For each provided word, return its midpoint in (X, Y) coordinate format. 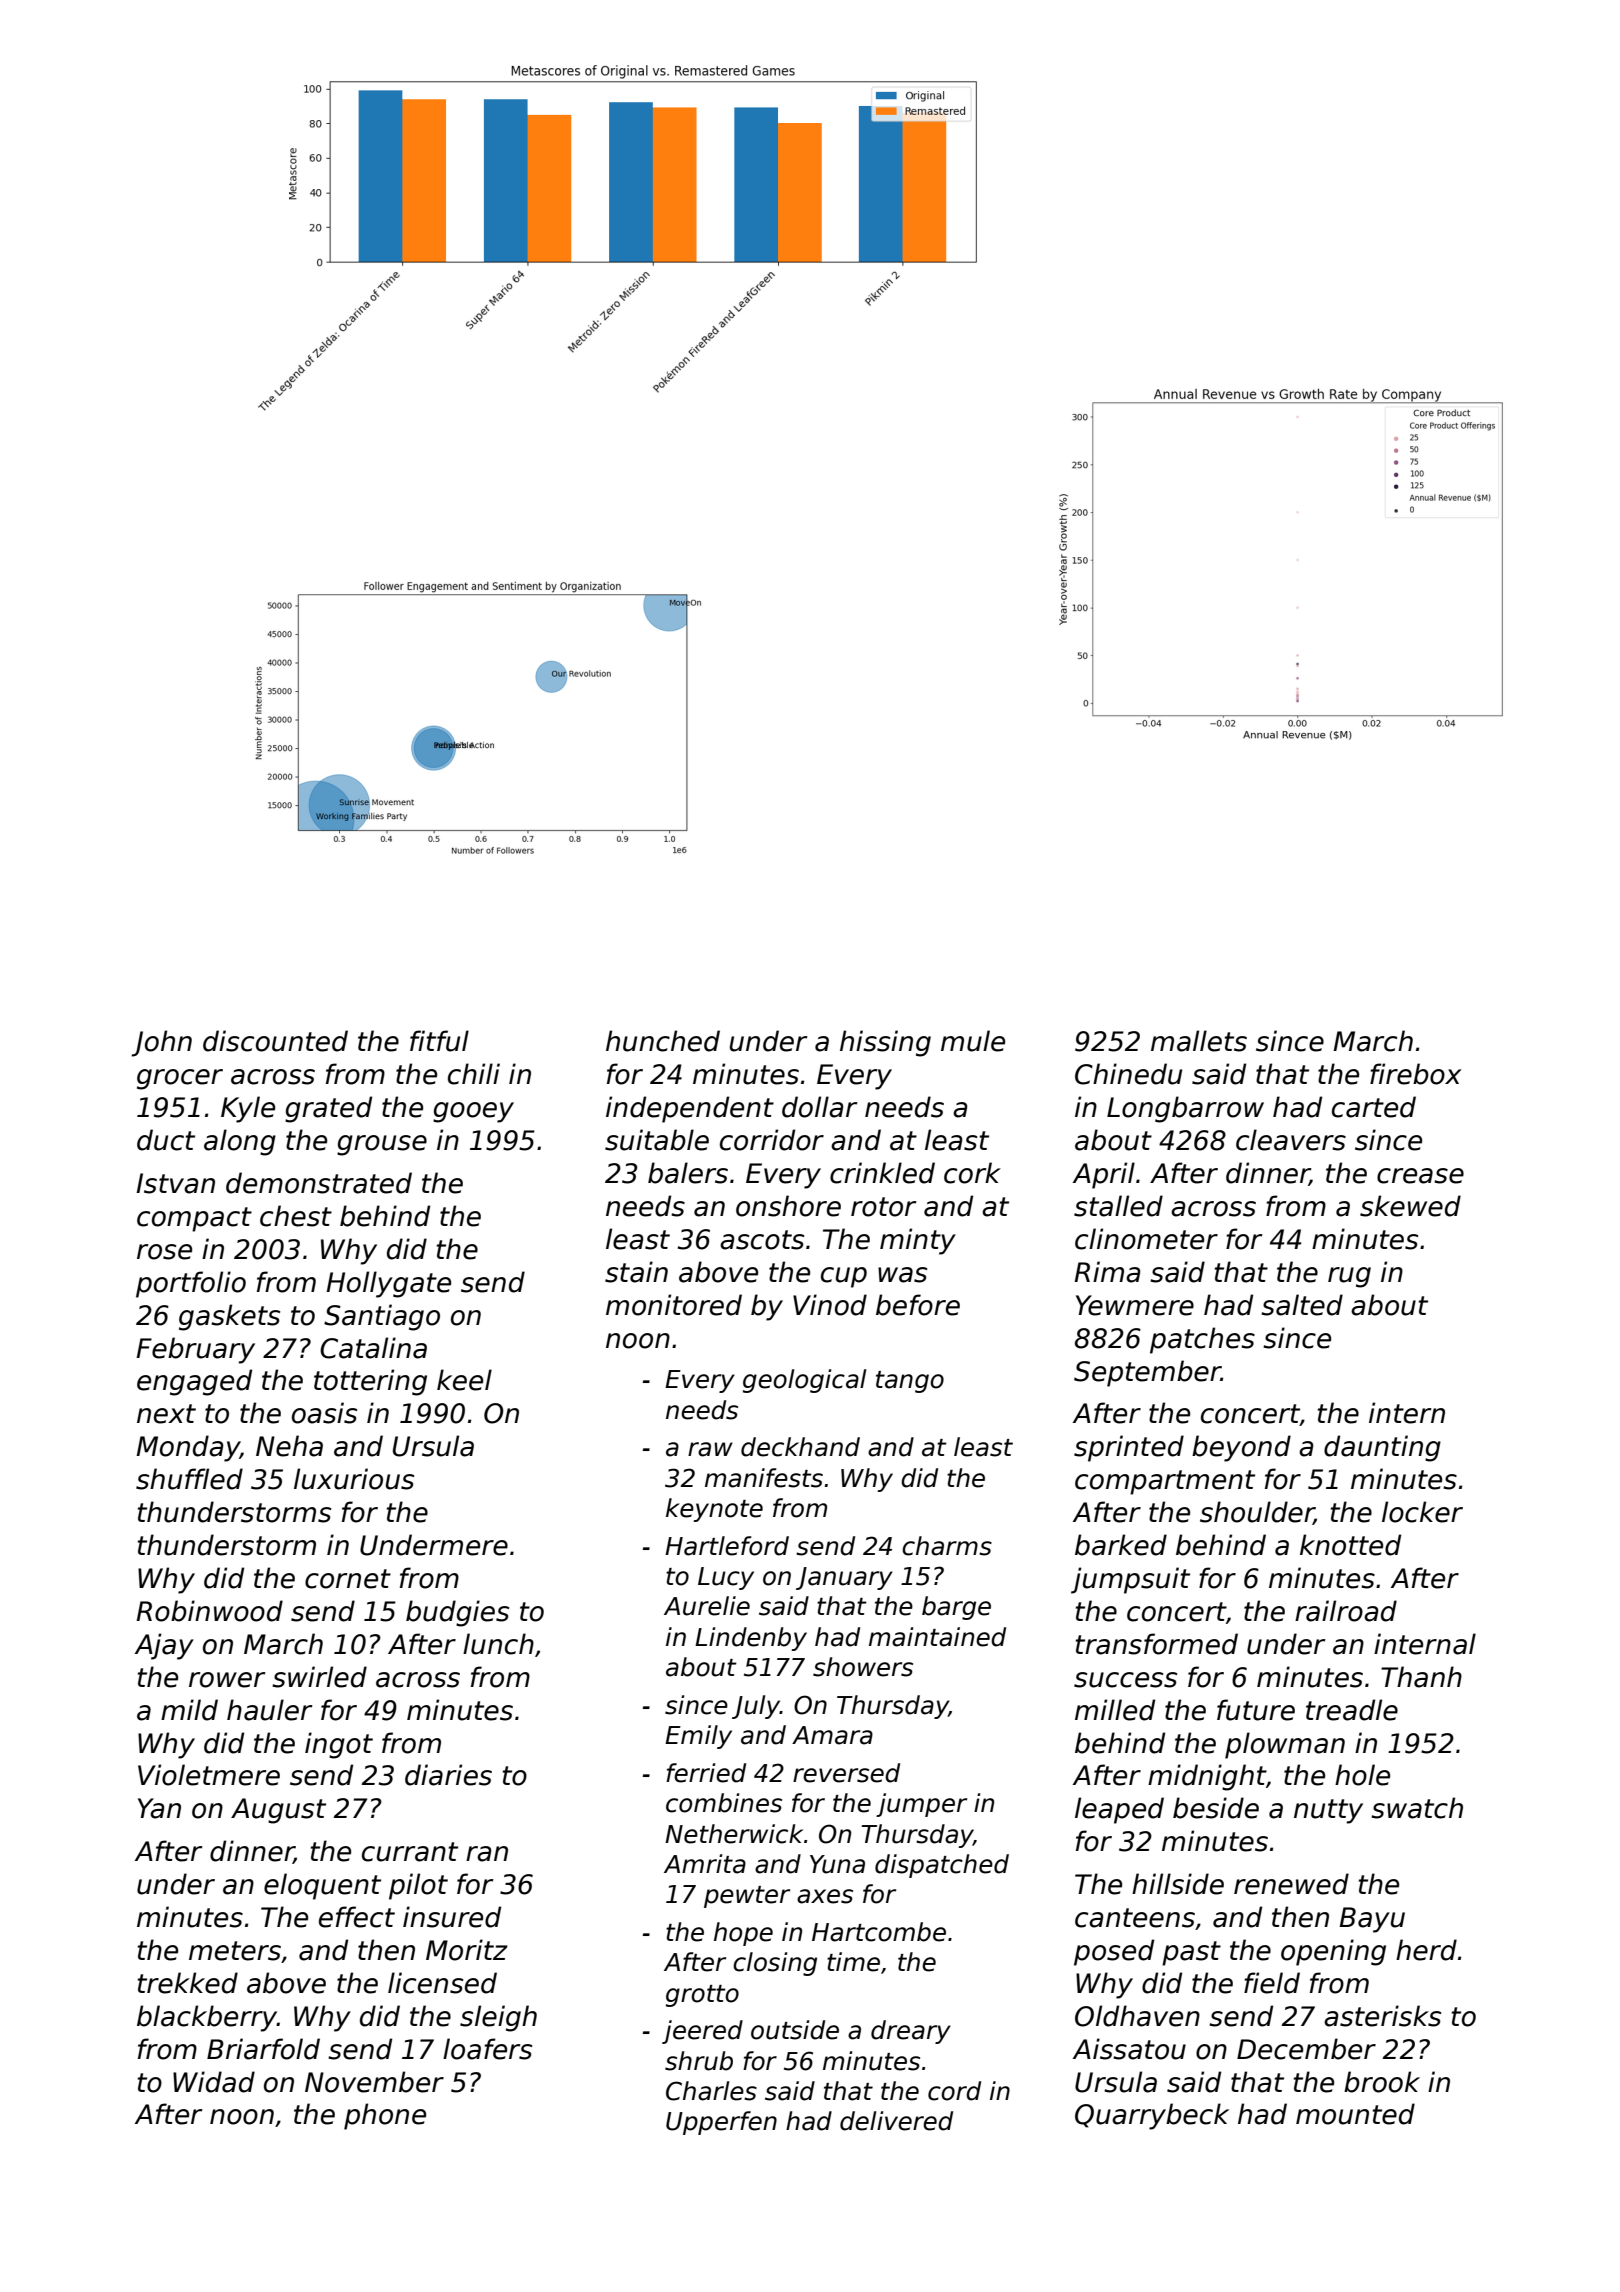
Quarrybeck (1152, 2116)
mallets (1199, 1041)
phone (385, 2116)
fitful (439, 1041)
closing (775, 1964)
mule (973, 1041)
